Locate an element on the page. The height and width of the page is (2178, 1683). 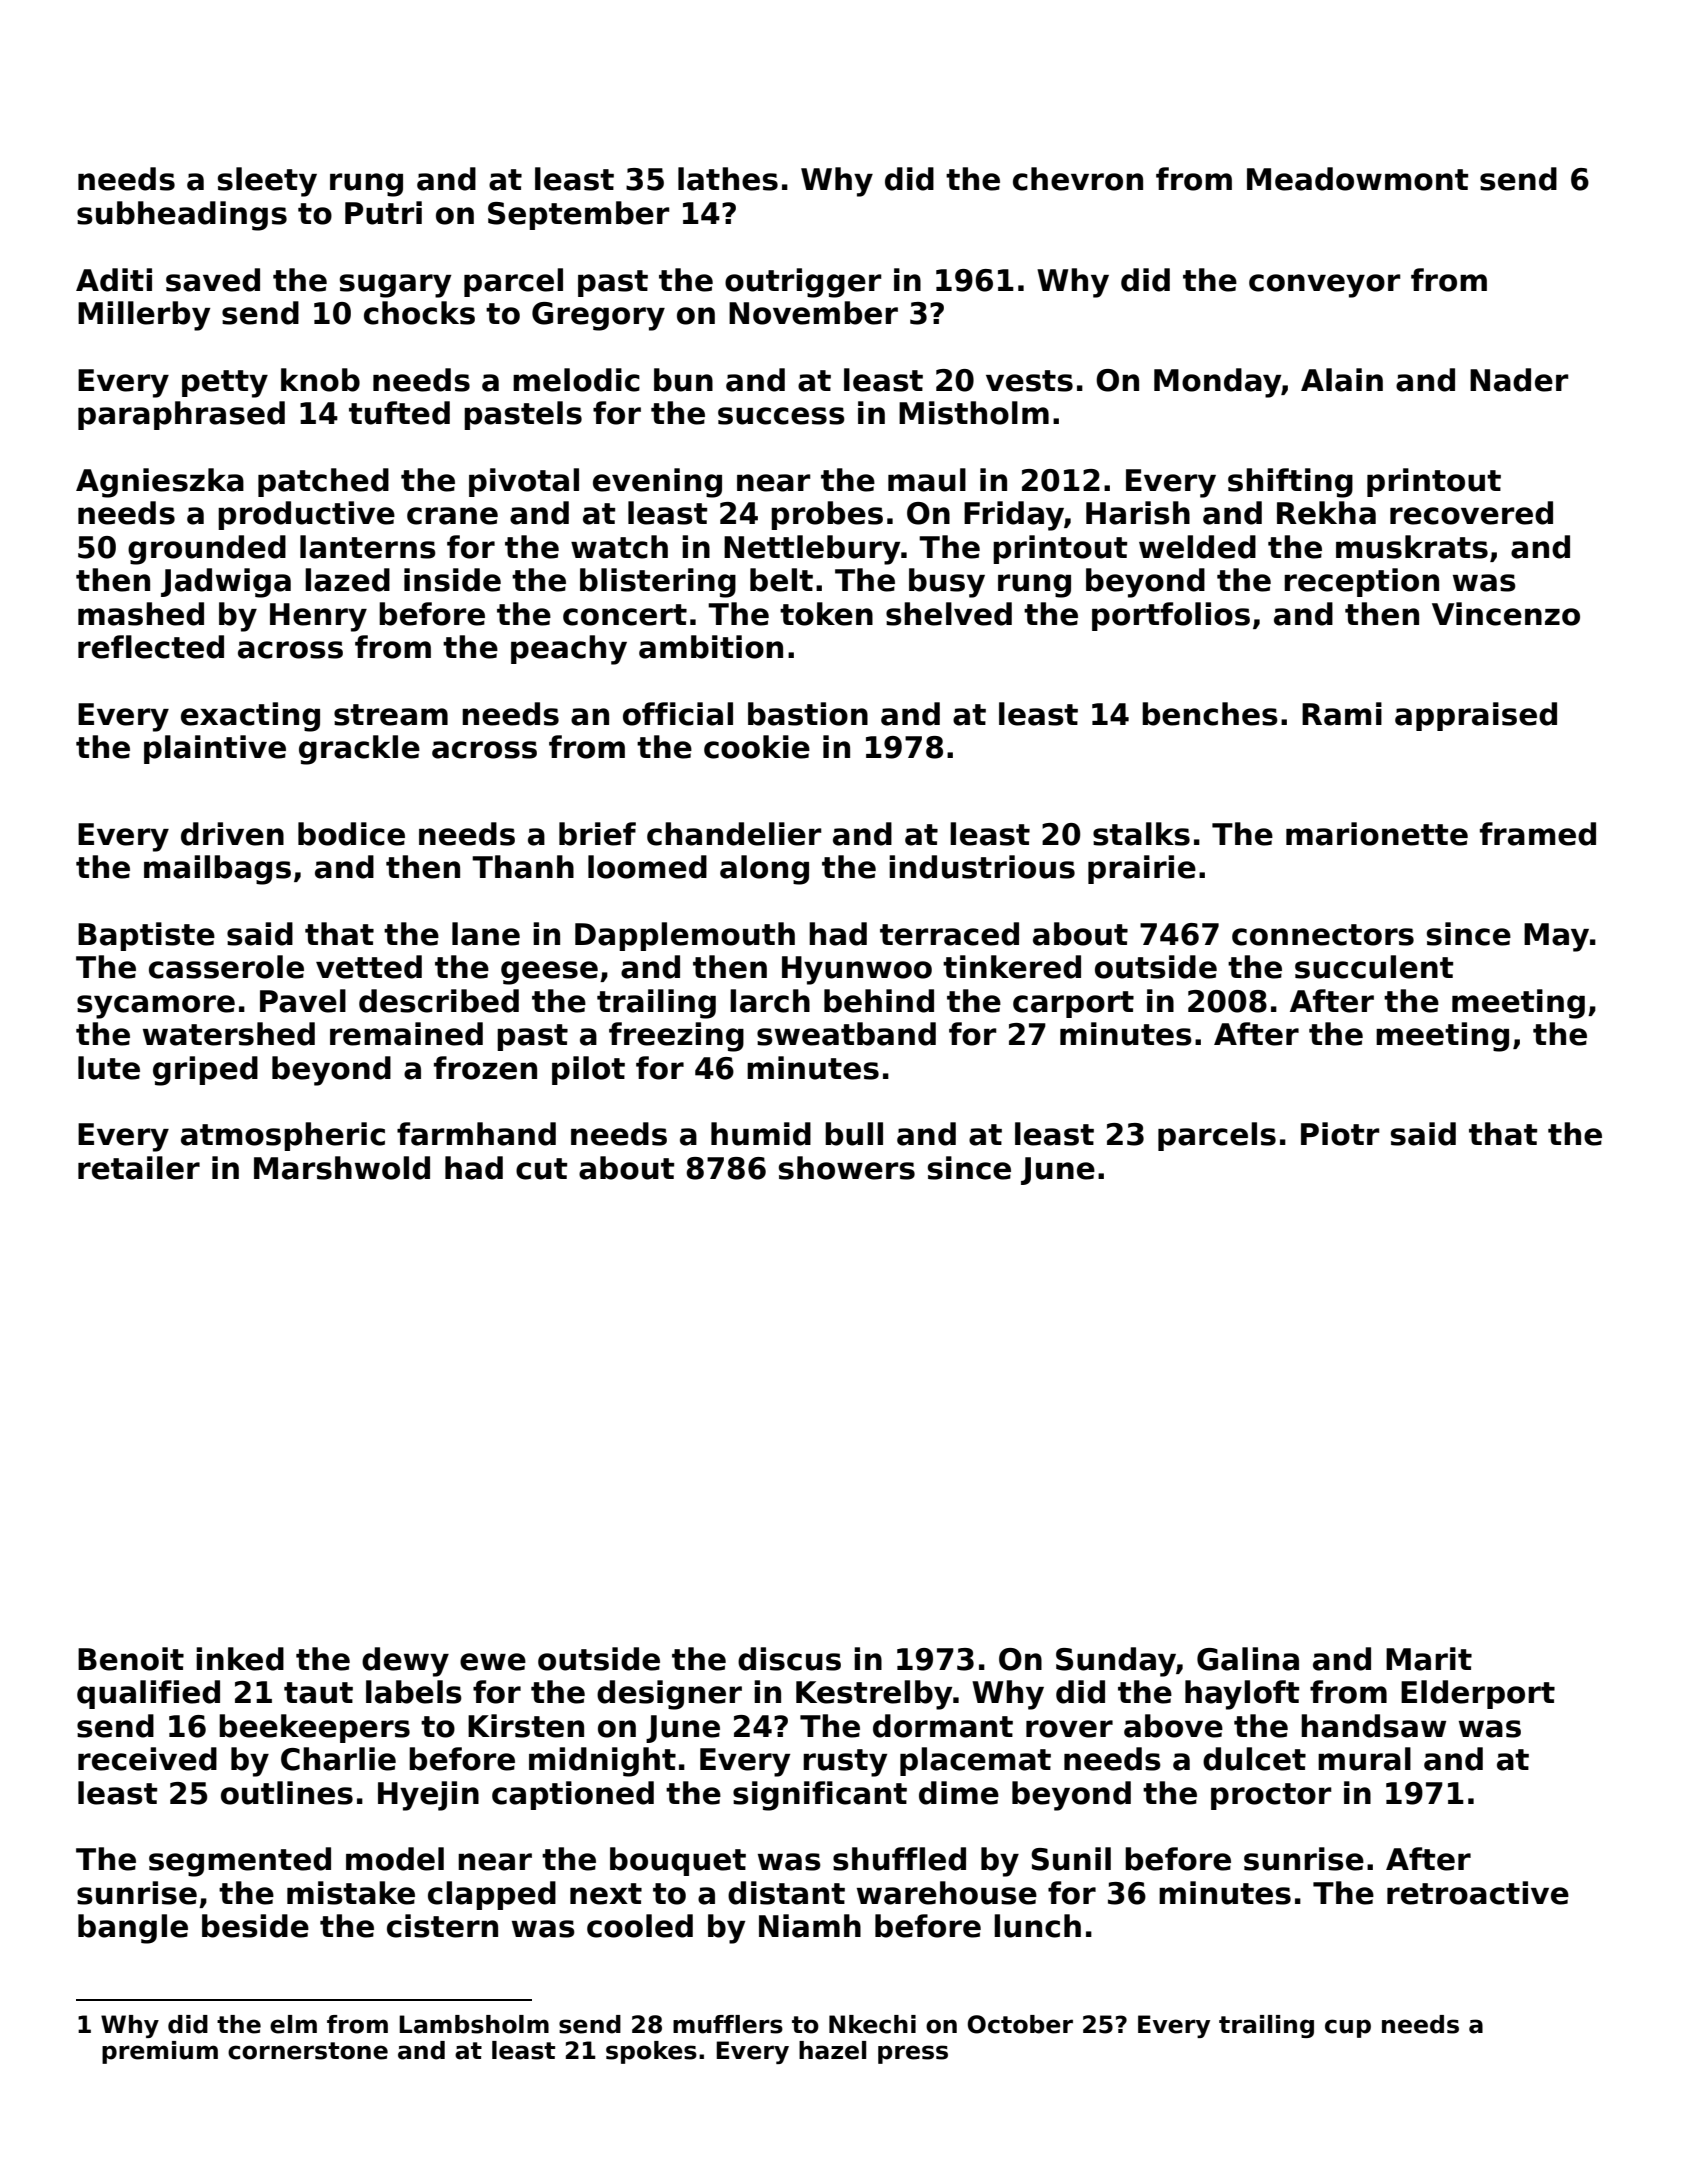
Nkechi is located at coordinates (872, 2024).
